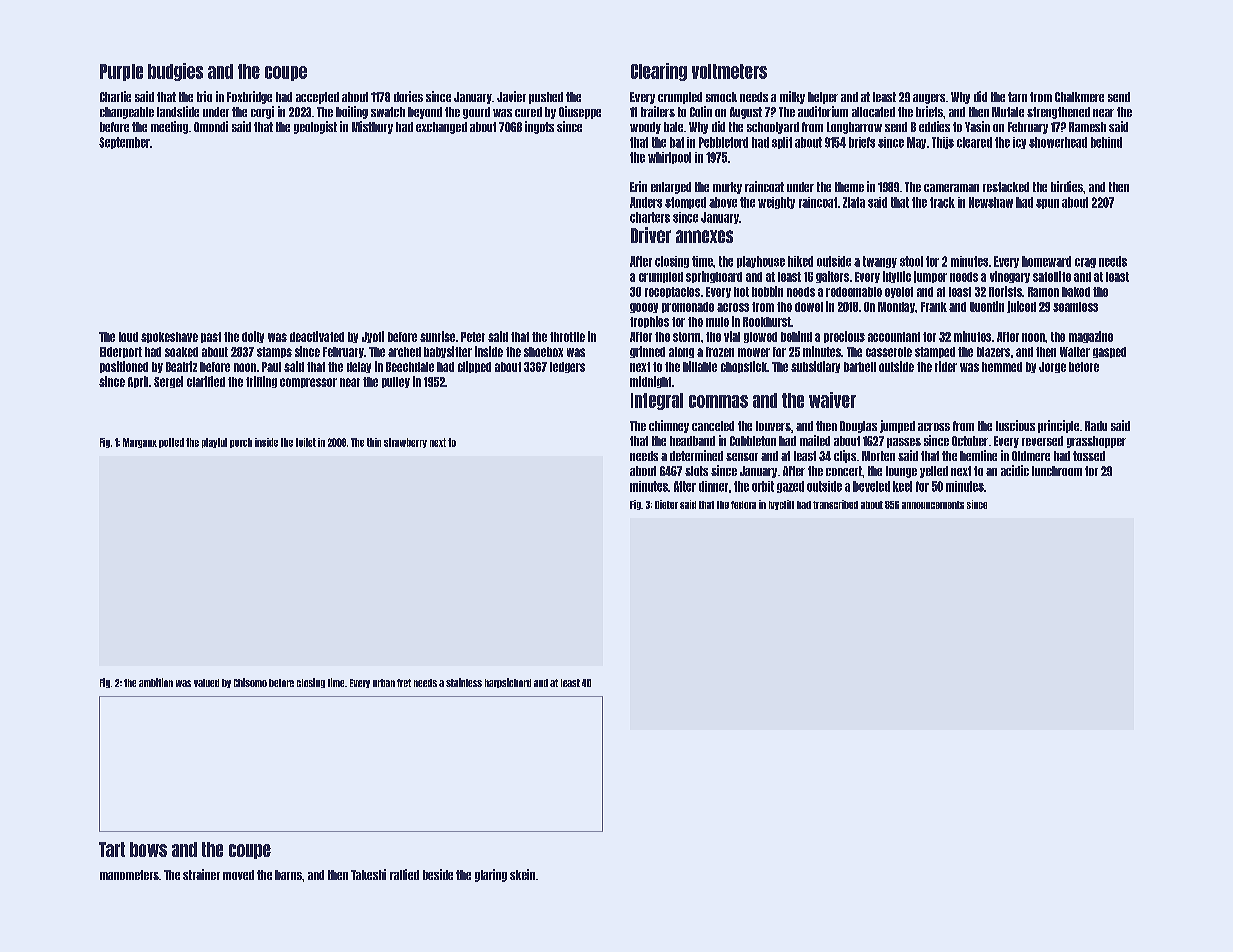 This document has width=1233, height=952. Describe the element at coordinates (522, 874) in the document. I see `skein` at that location.
